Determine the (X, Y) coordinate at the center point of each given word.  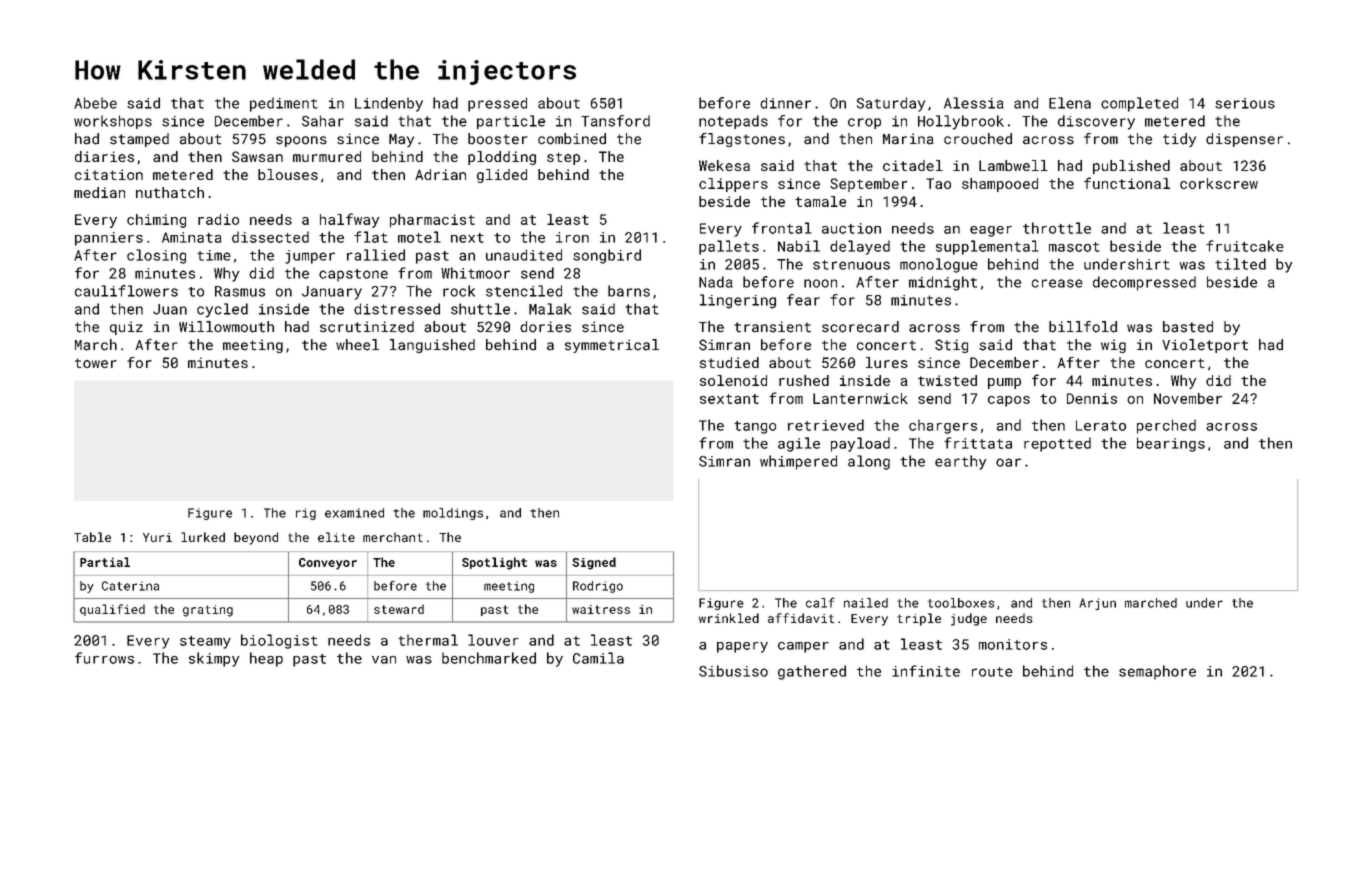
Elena (1070, 103)
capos (1009, 401)
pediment (284, 104)
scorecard (860, 327)
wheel (357, 345)
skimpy (214, 659)
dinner (785, 103)
